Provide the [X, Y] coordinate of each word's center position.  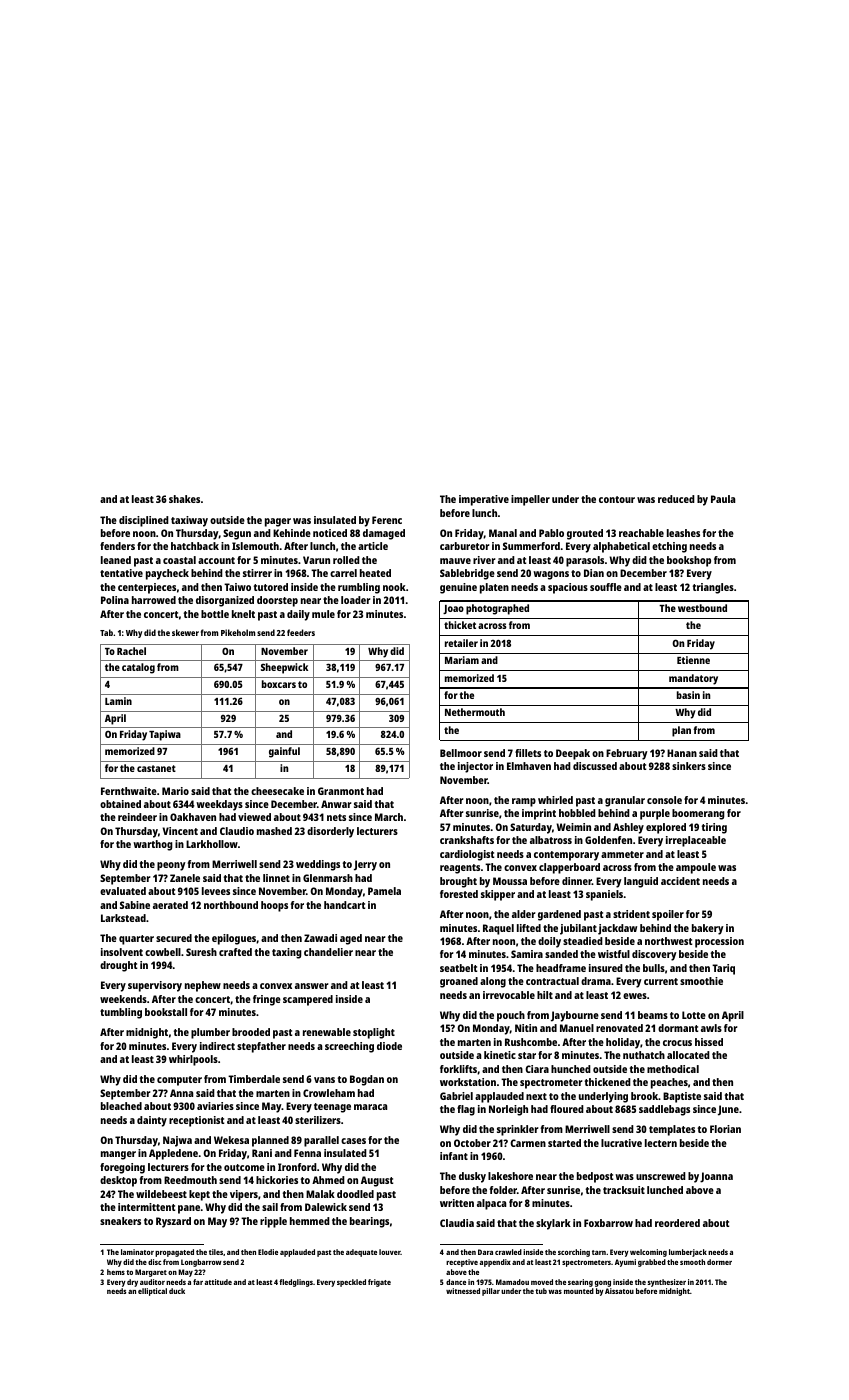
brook [644, 1096]
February [627, 754]
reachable [641, 533]
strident [631, 914]
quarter [136, 940]
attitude [218, 1282]
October [472, 1143]
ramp [524, 802]
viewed [254, 817]
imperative [484, 500]
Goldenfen [608, 840]
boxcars [279, 684]
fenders [117, 546]
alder [524, 914]
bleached [121, 1106]
